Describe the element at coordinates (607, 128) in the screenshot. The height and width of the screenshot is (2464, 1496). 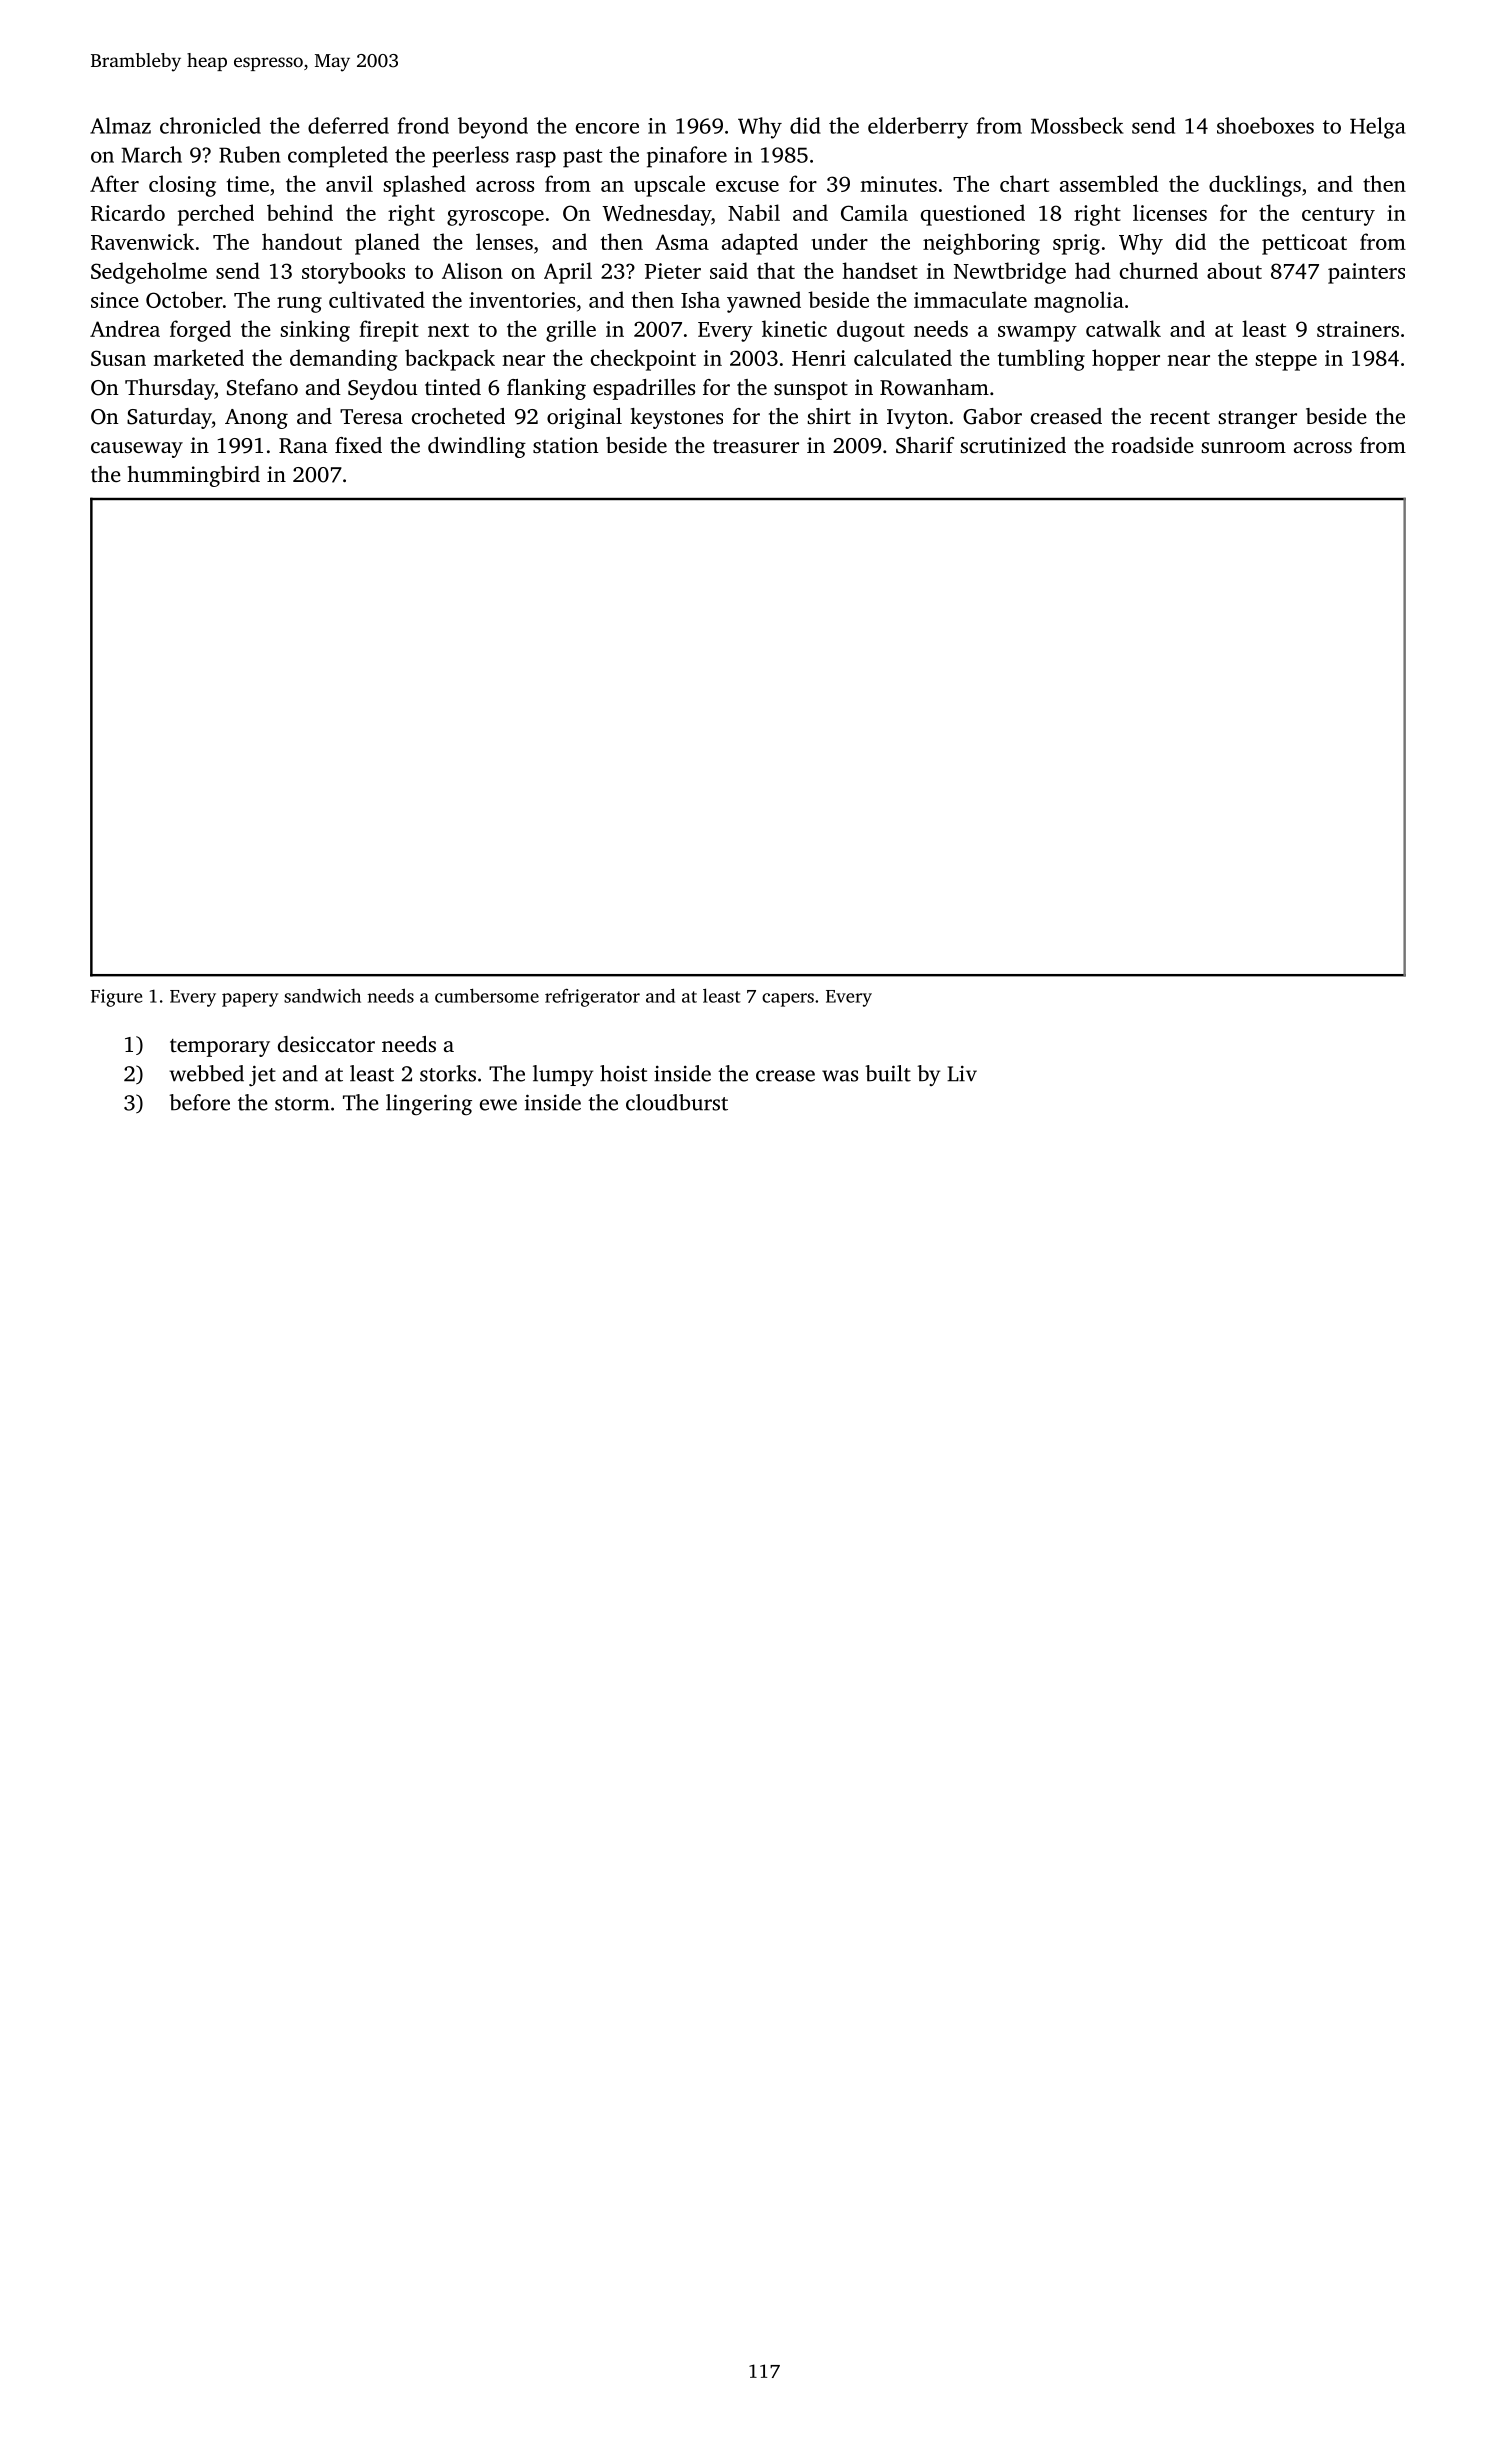
I see `encore` at that location.
